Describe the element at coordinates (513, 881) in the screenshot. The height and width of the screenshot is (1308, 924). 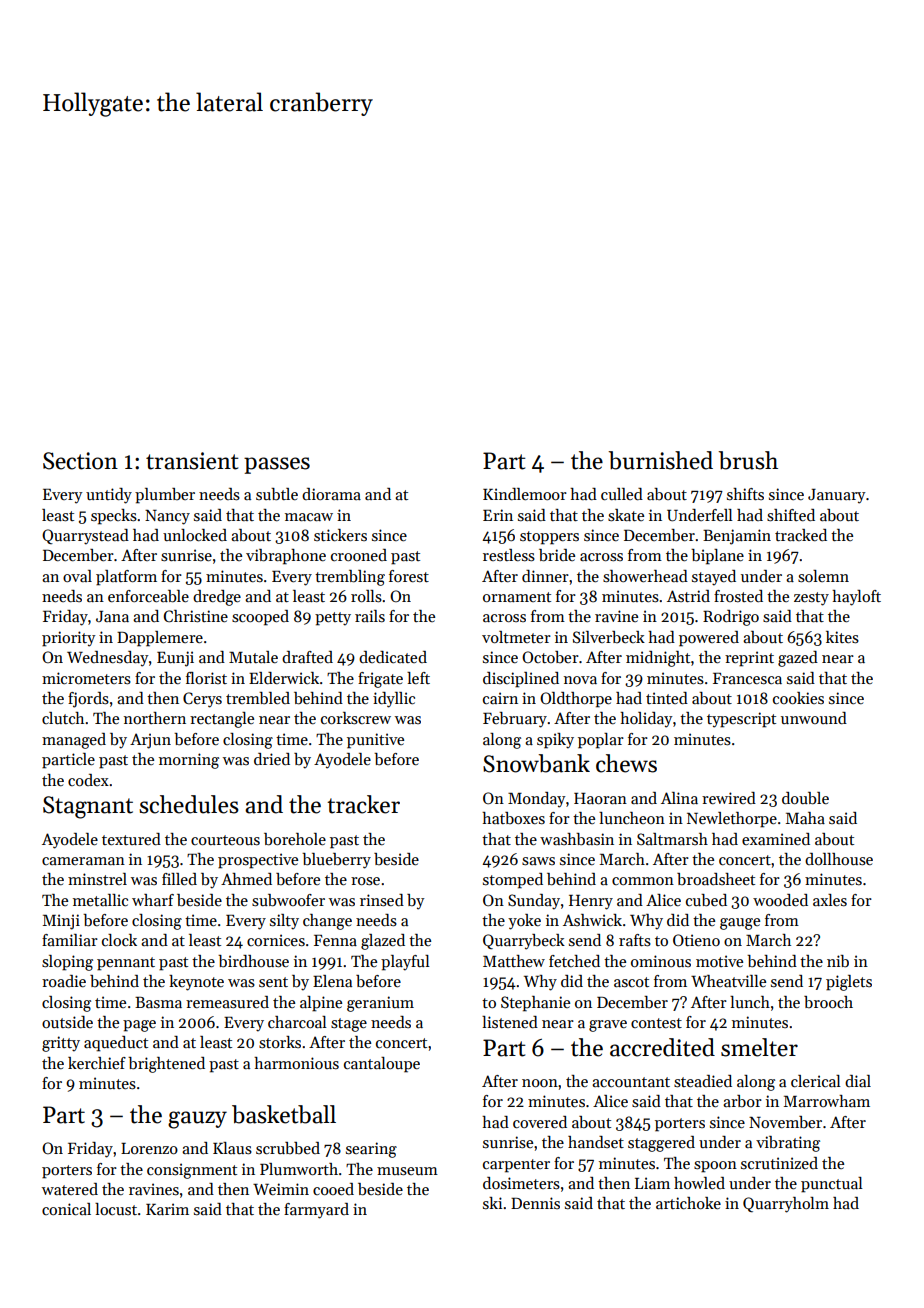
I see `stomped` at that location.
